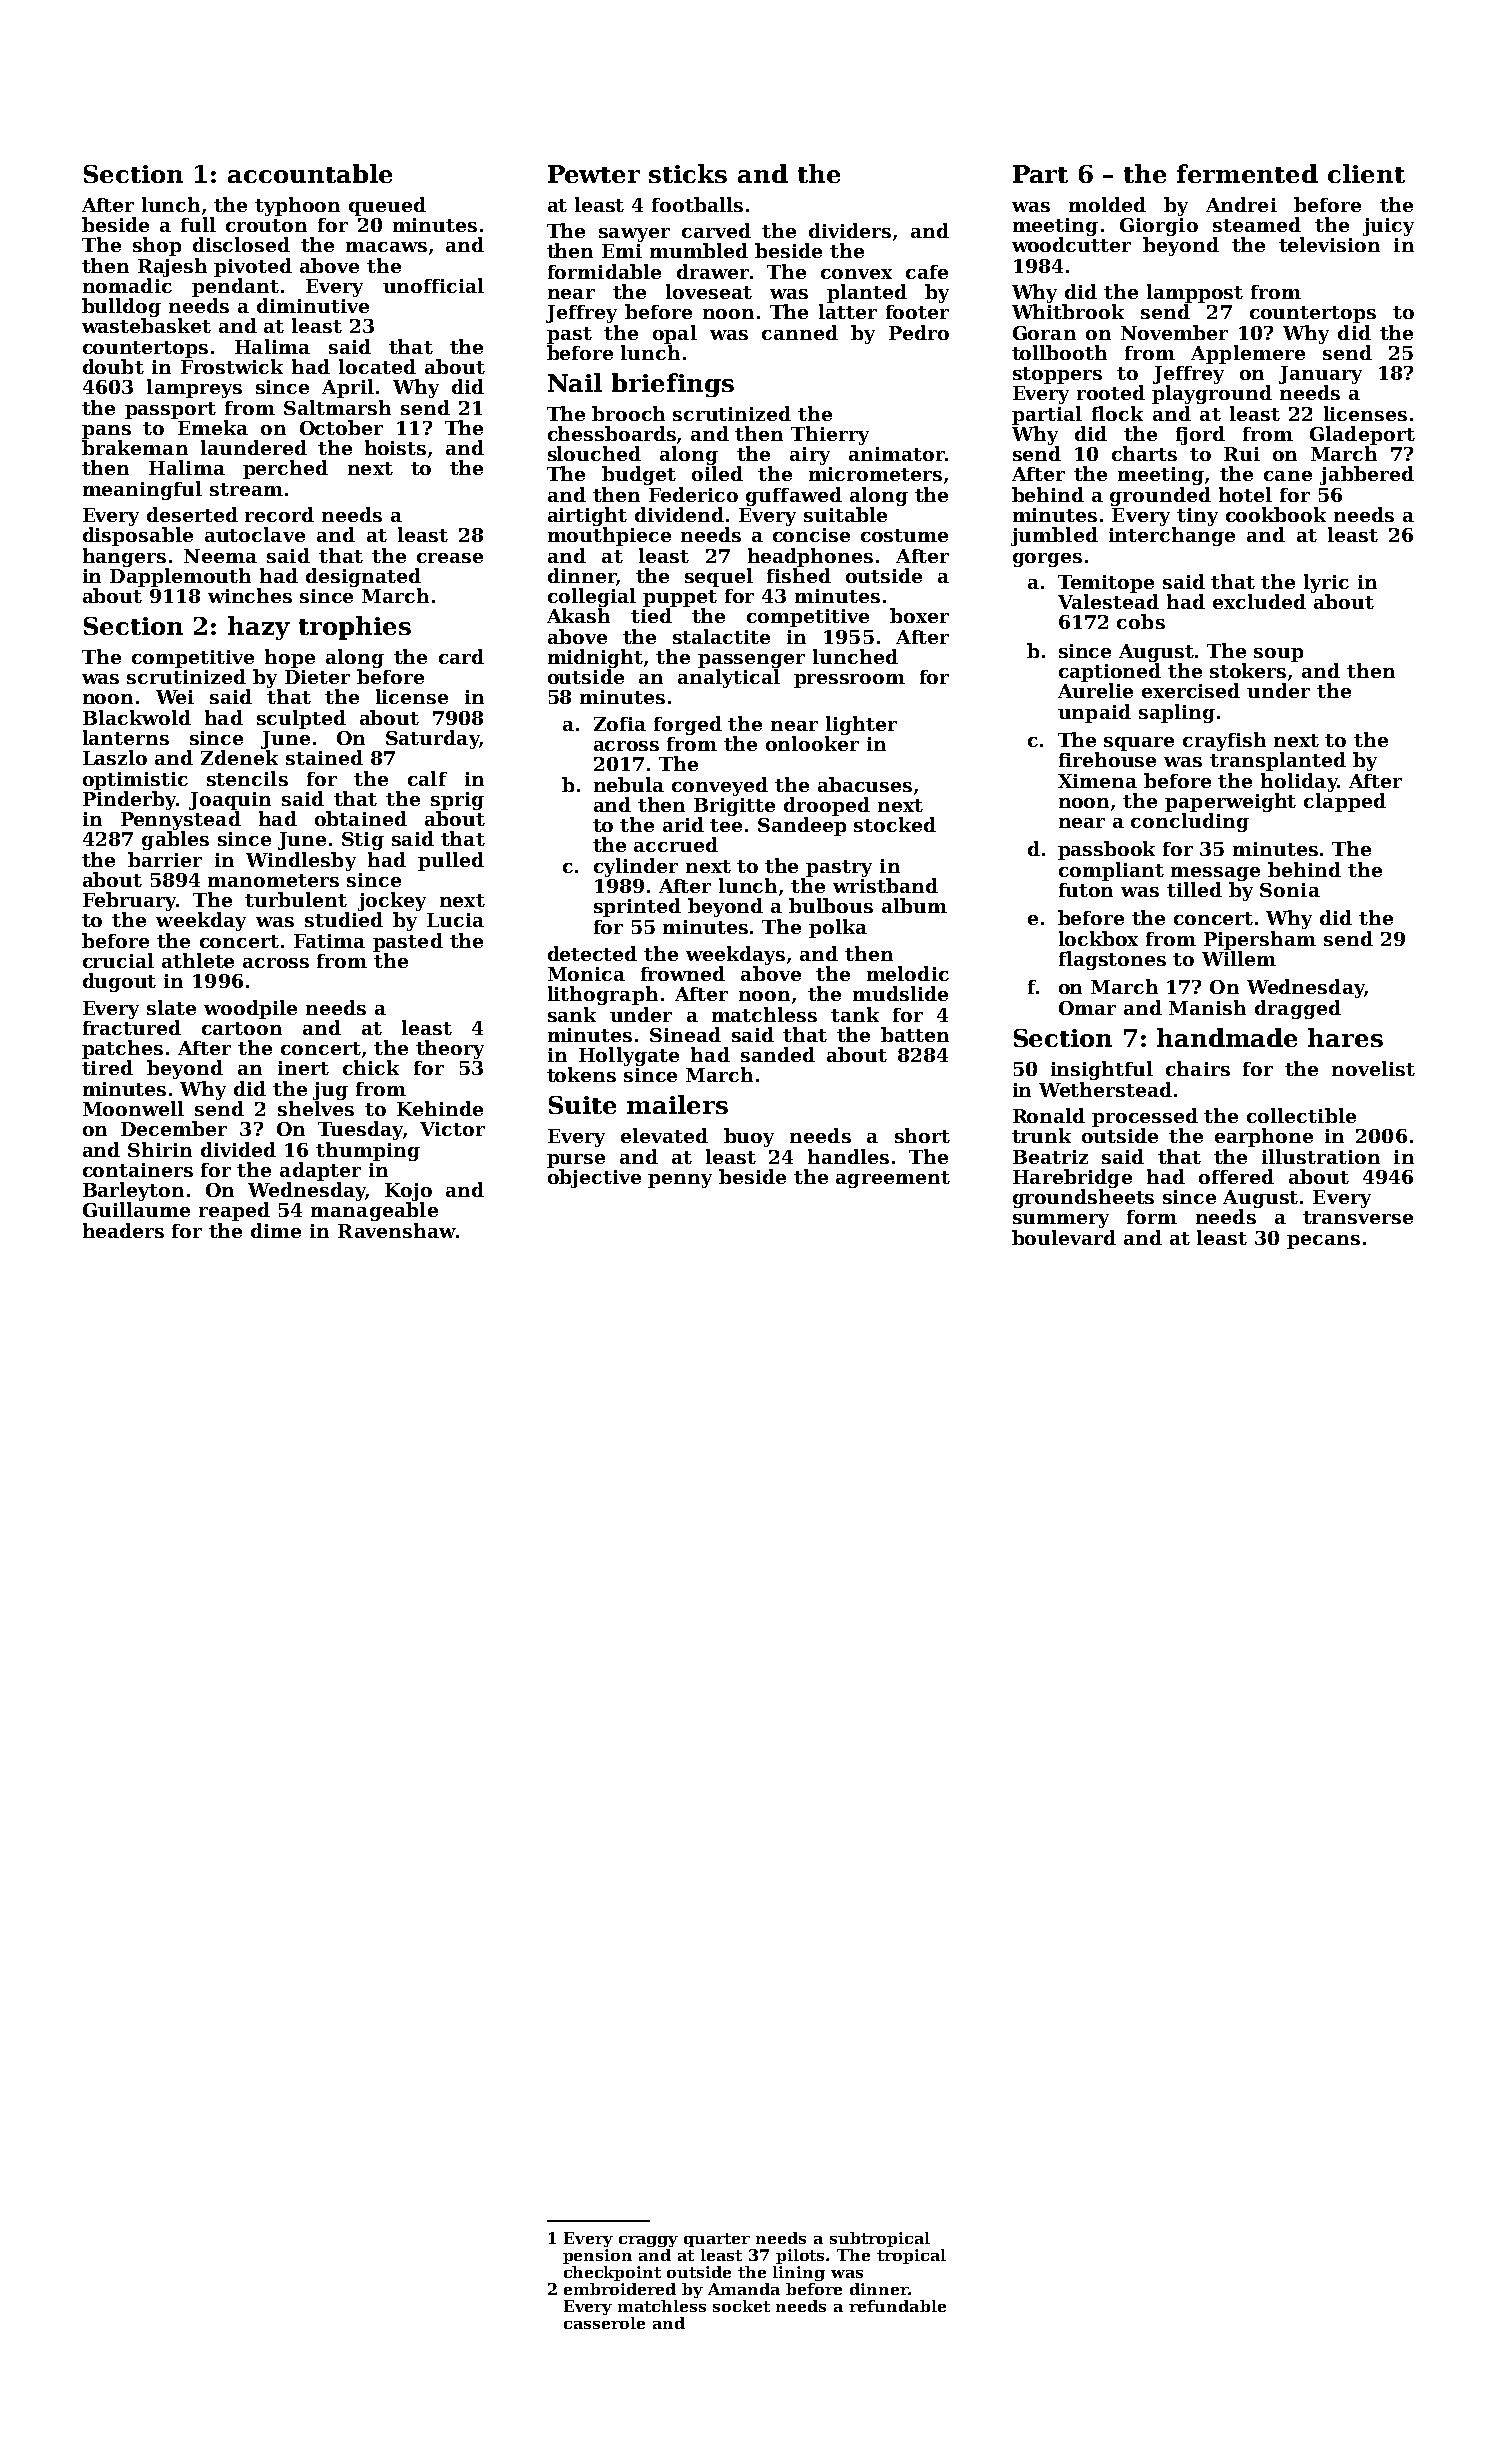 This page has width=1496, height=2464. I want to click on dime, so click(276, 1230).
